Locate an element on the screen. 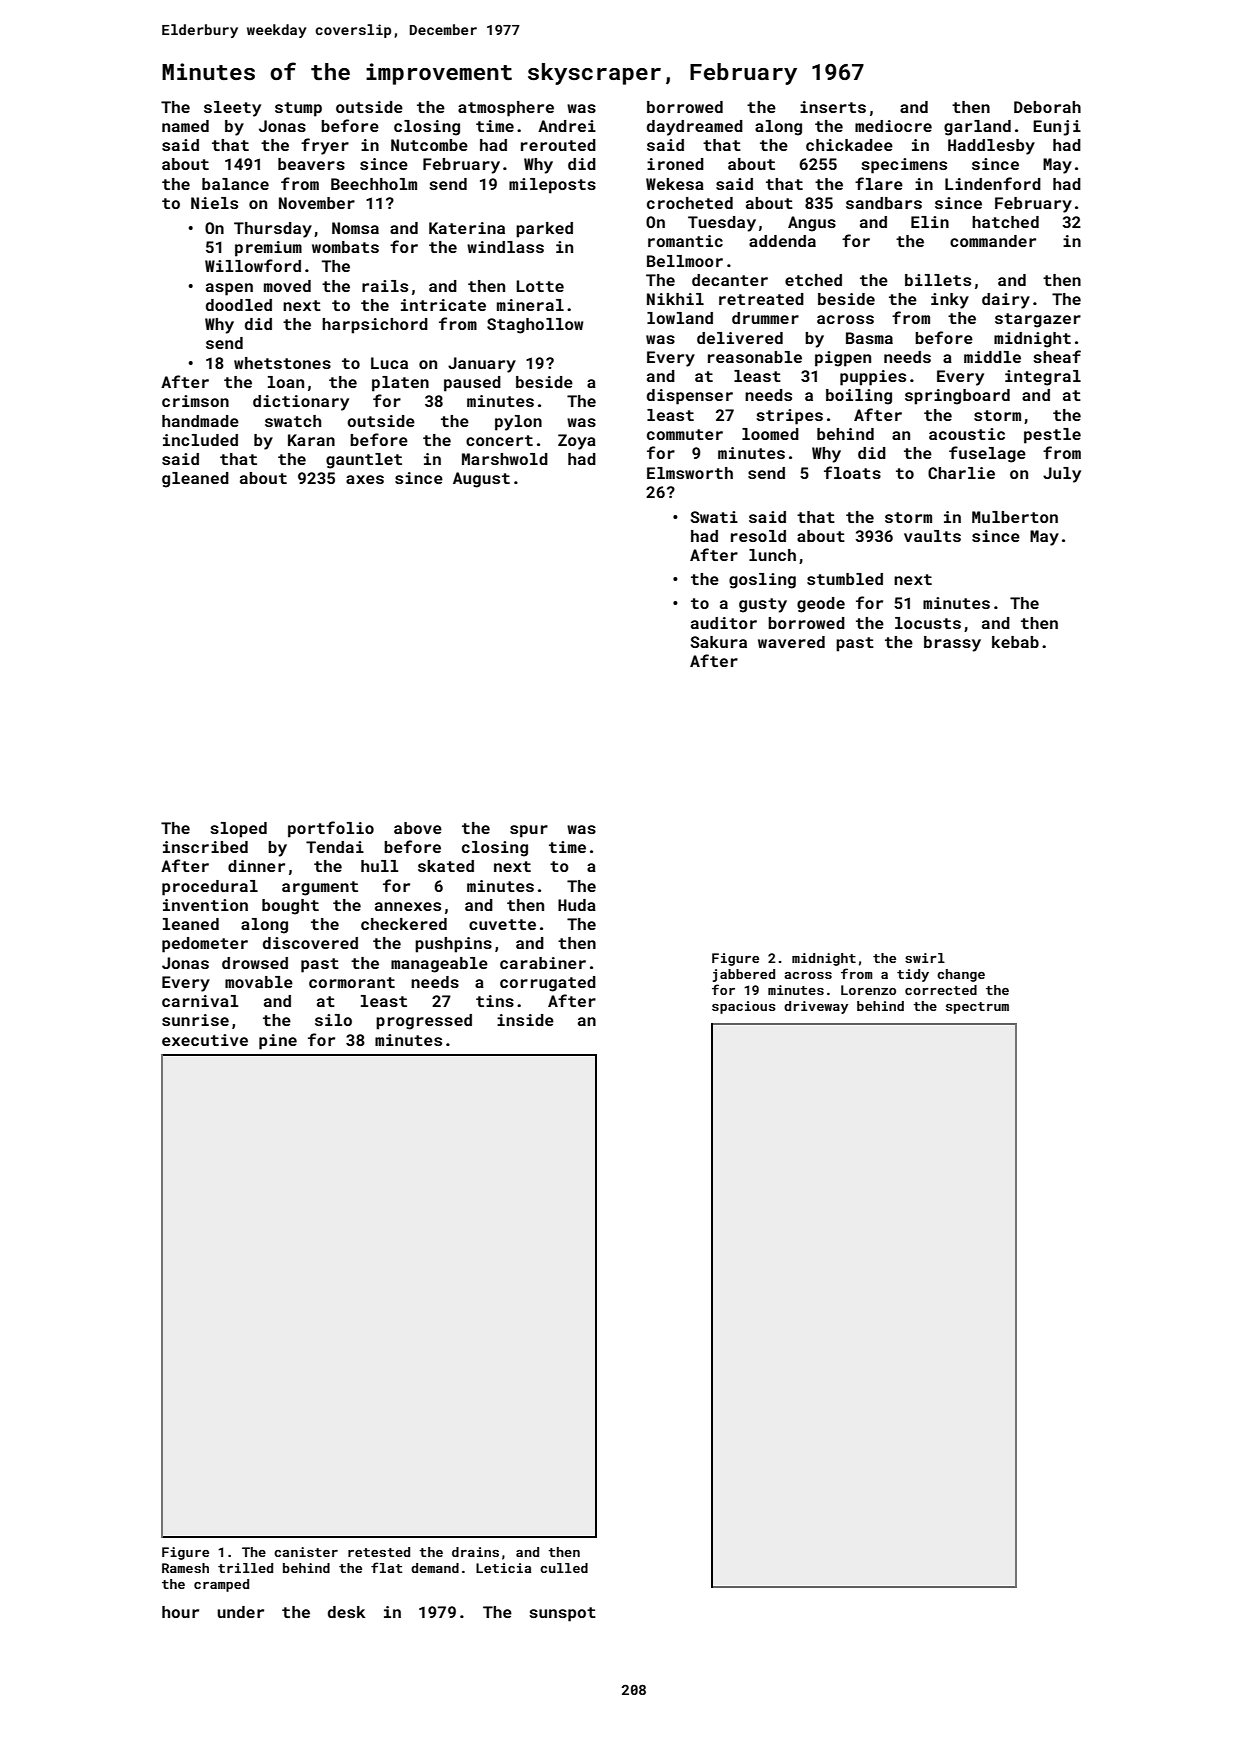 This screenshot has height=1758, width=1243. Zoya is located at coordinates (577, 442).
